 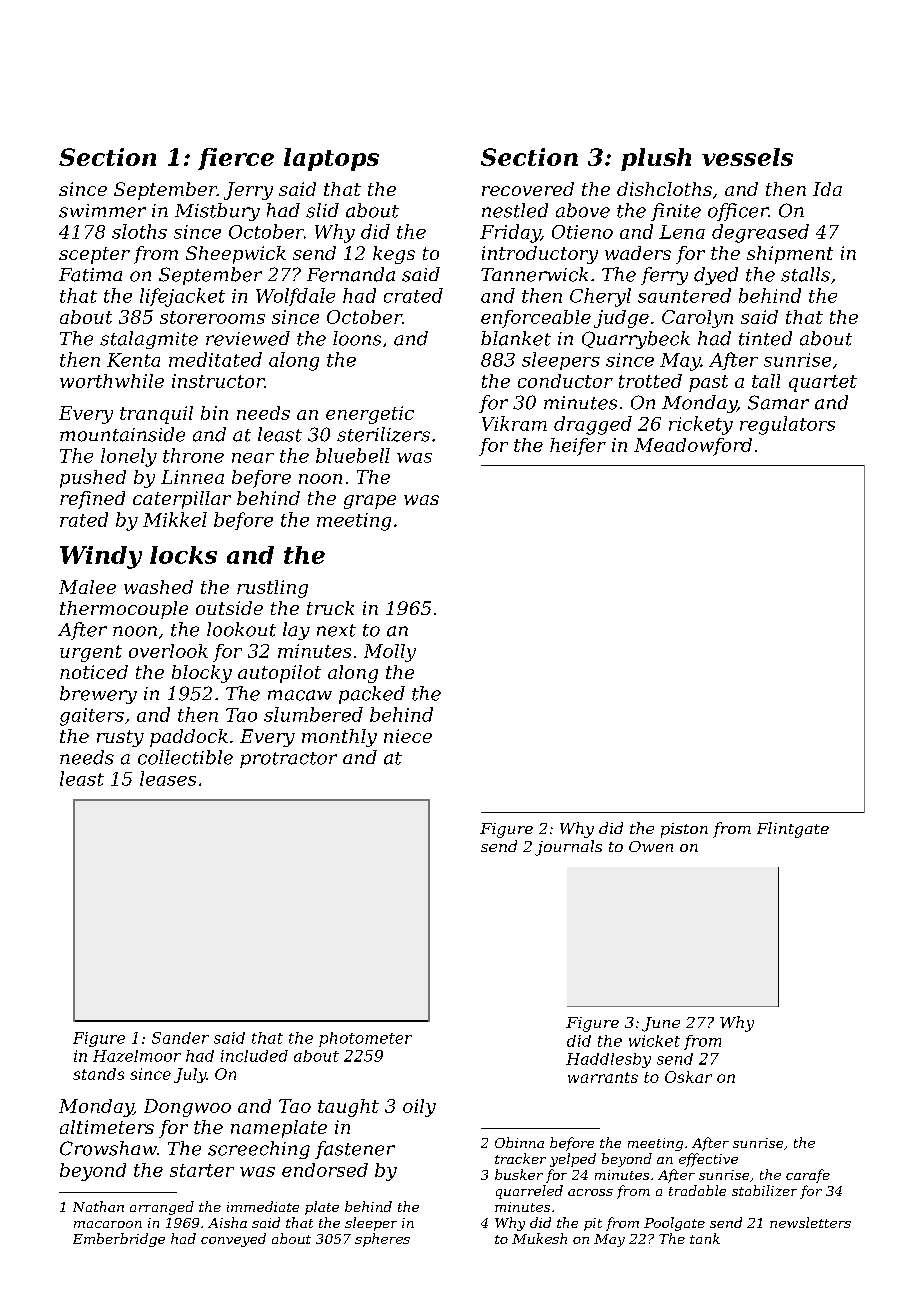 I want to click on regulators, so click(x=787, y=425).
